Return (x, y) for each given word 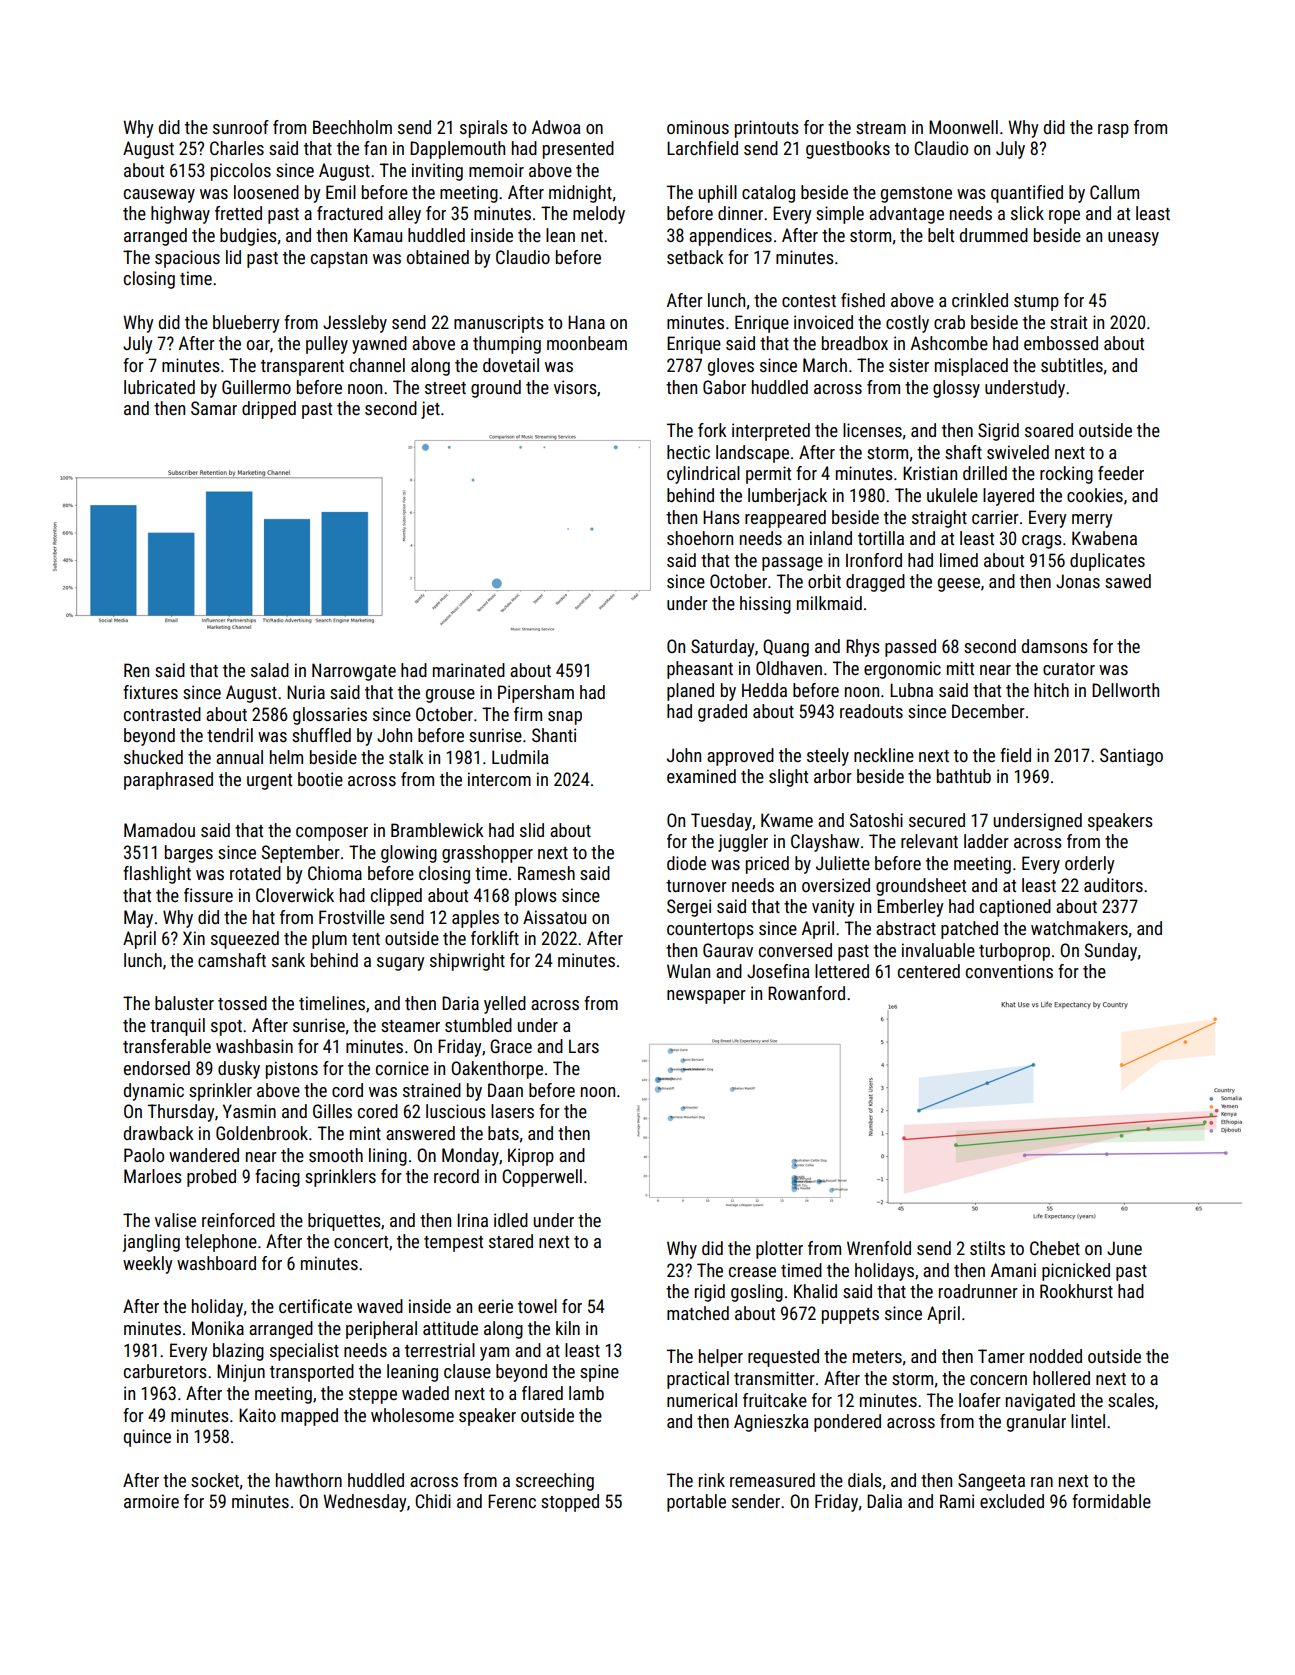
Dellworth (1125, 690)
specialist (304, 1352)
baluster (184, 1003)
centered (929, 971)
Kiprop (531, 1157)
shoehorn (700, 538)
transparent (302, 368)
